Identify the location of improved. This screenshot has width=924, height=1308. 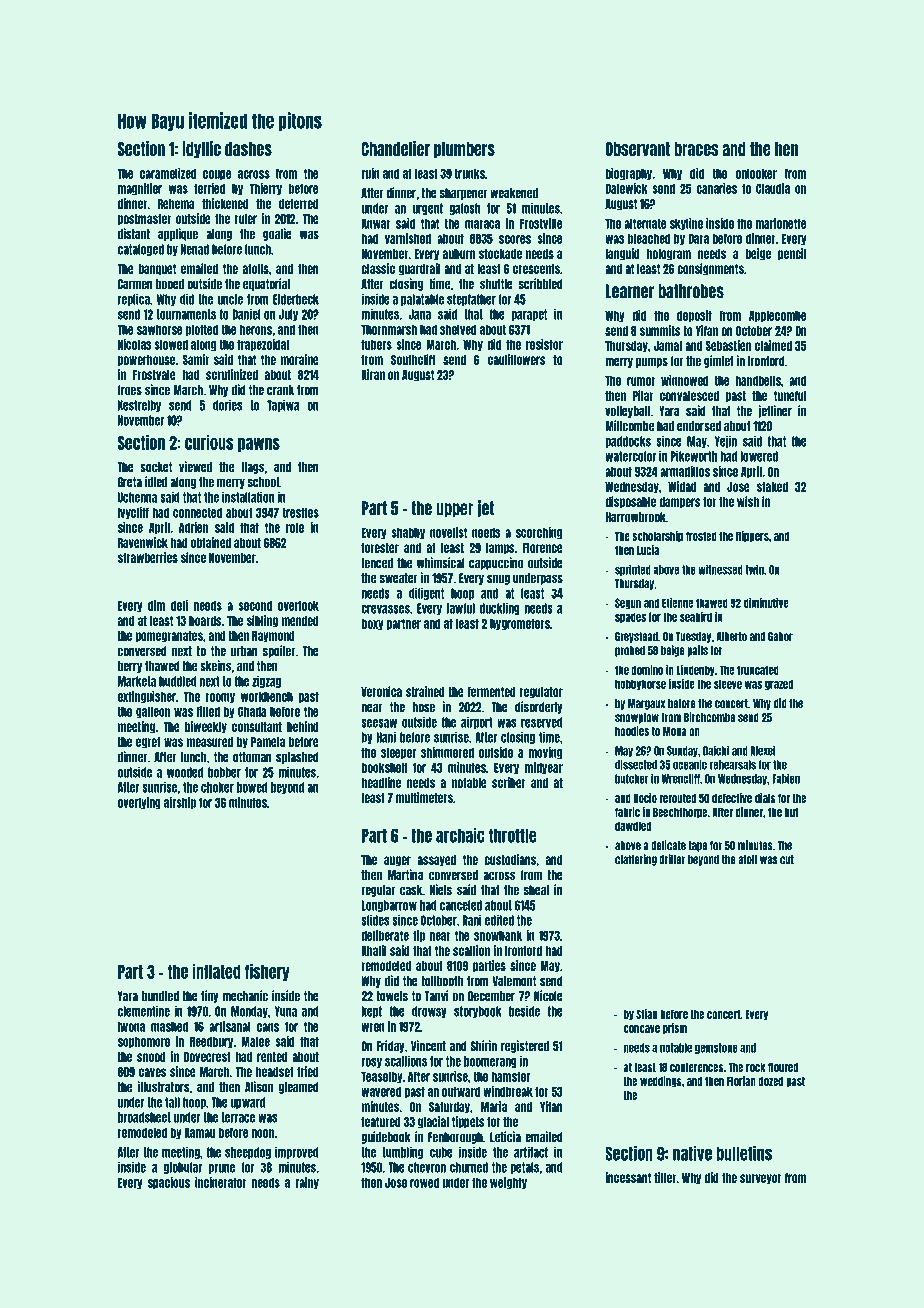
(297, 1153).
